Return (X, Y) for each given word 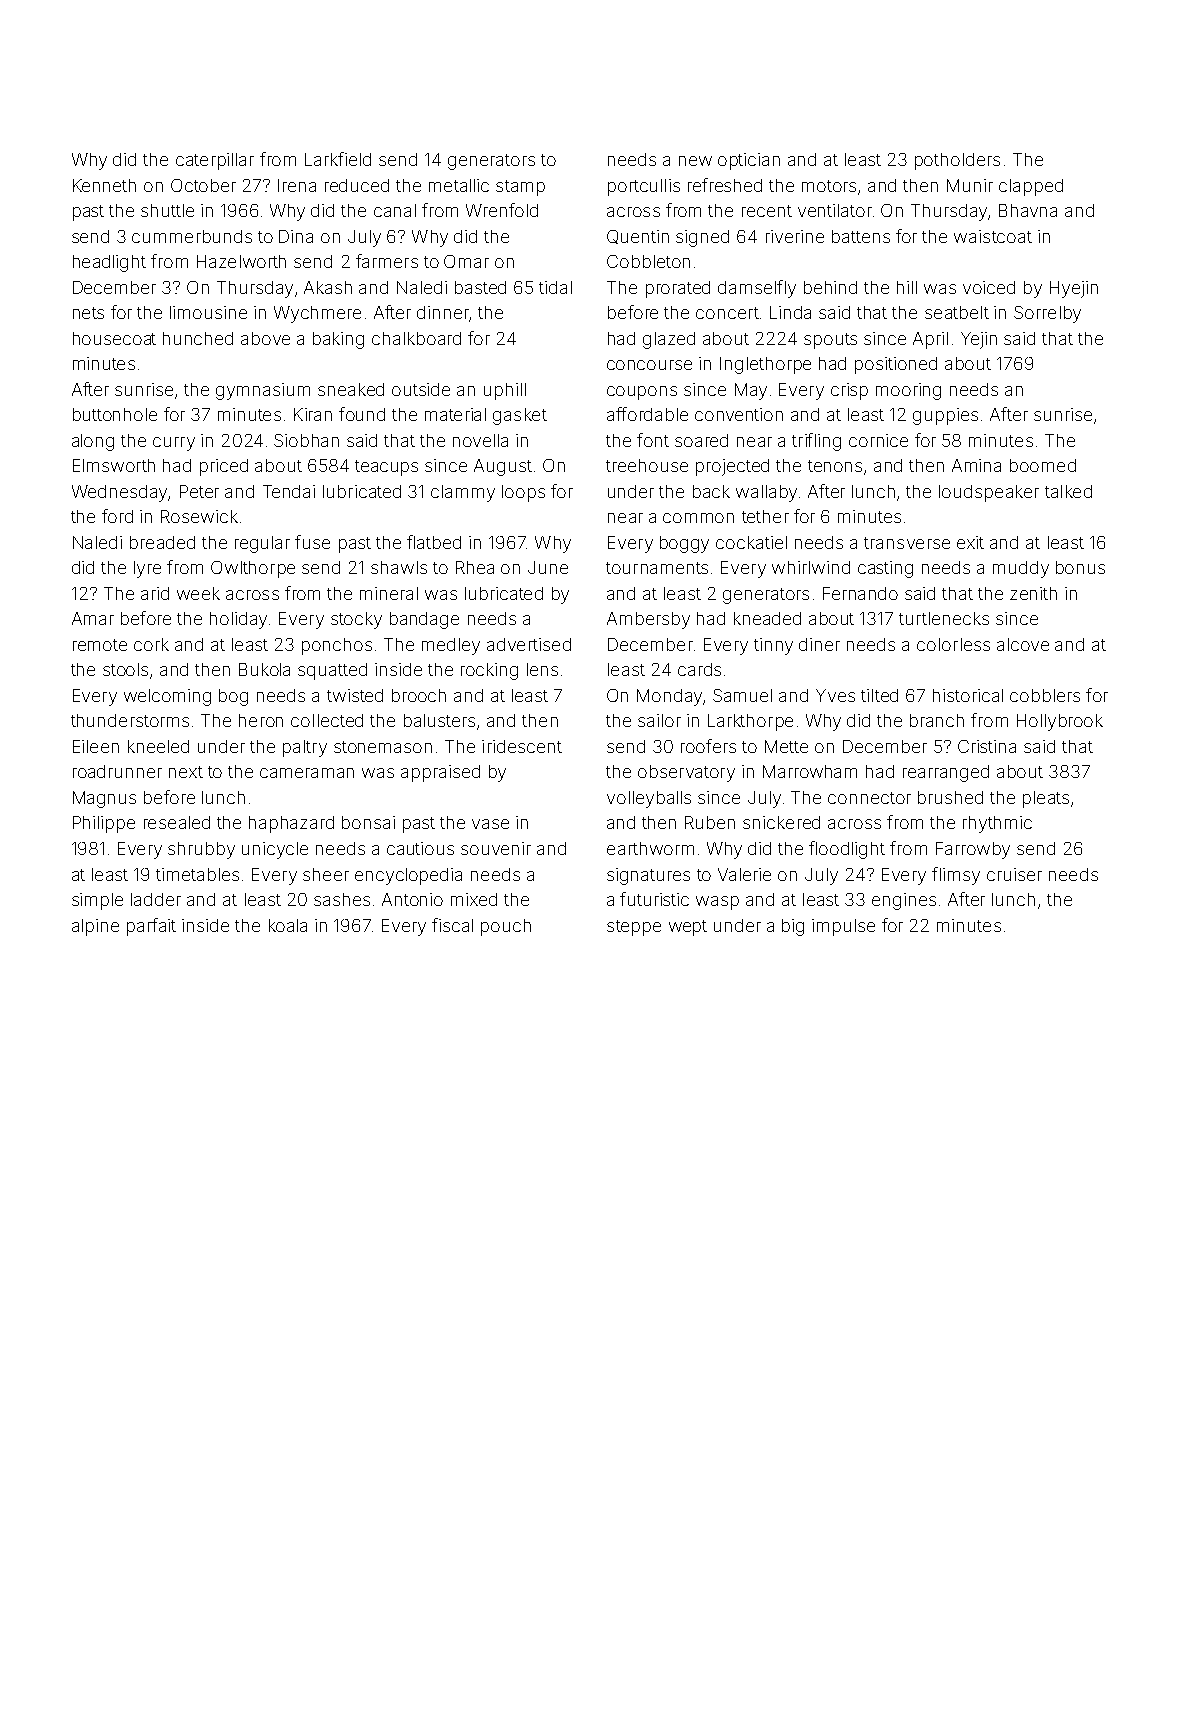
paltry (305, 748)
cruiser (1014, 874)
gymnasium (263, 391)
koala (288, 925)
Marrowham (810, 771)
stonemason (383, 747)
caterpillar (215, 161)
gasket (520, 416)
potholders (957, 161)
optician (749, 161)
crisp (849, 391)
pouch (506, 927)
